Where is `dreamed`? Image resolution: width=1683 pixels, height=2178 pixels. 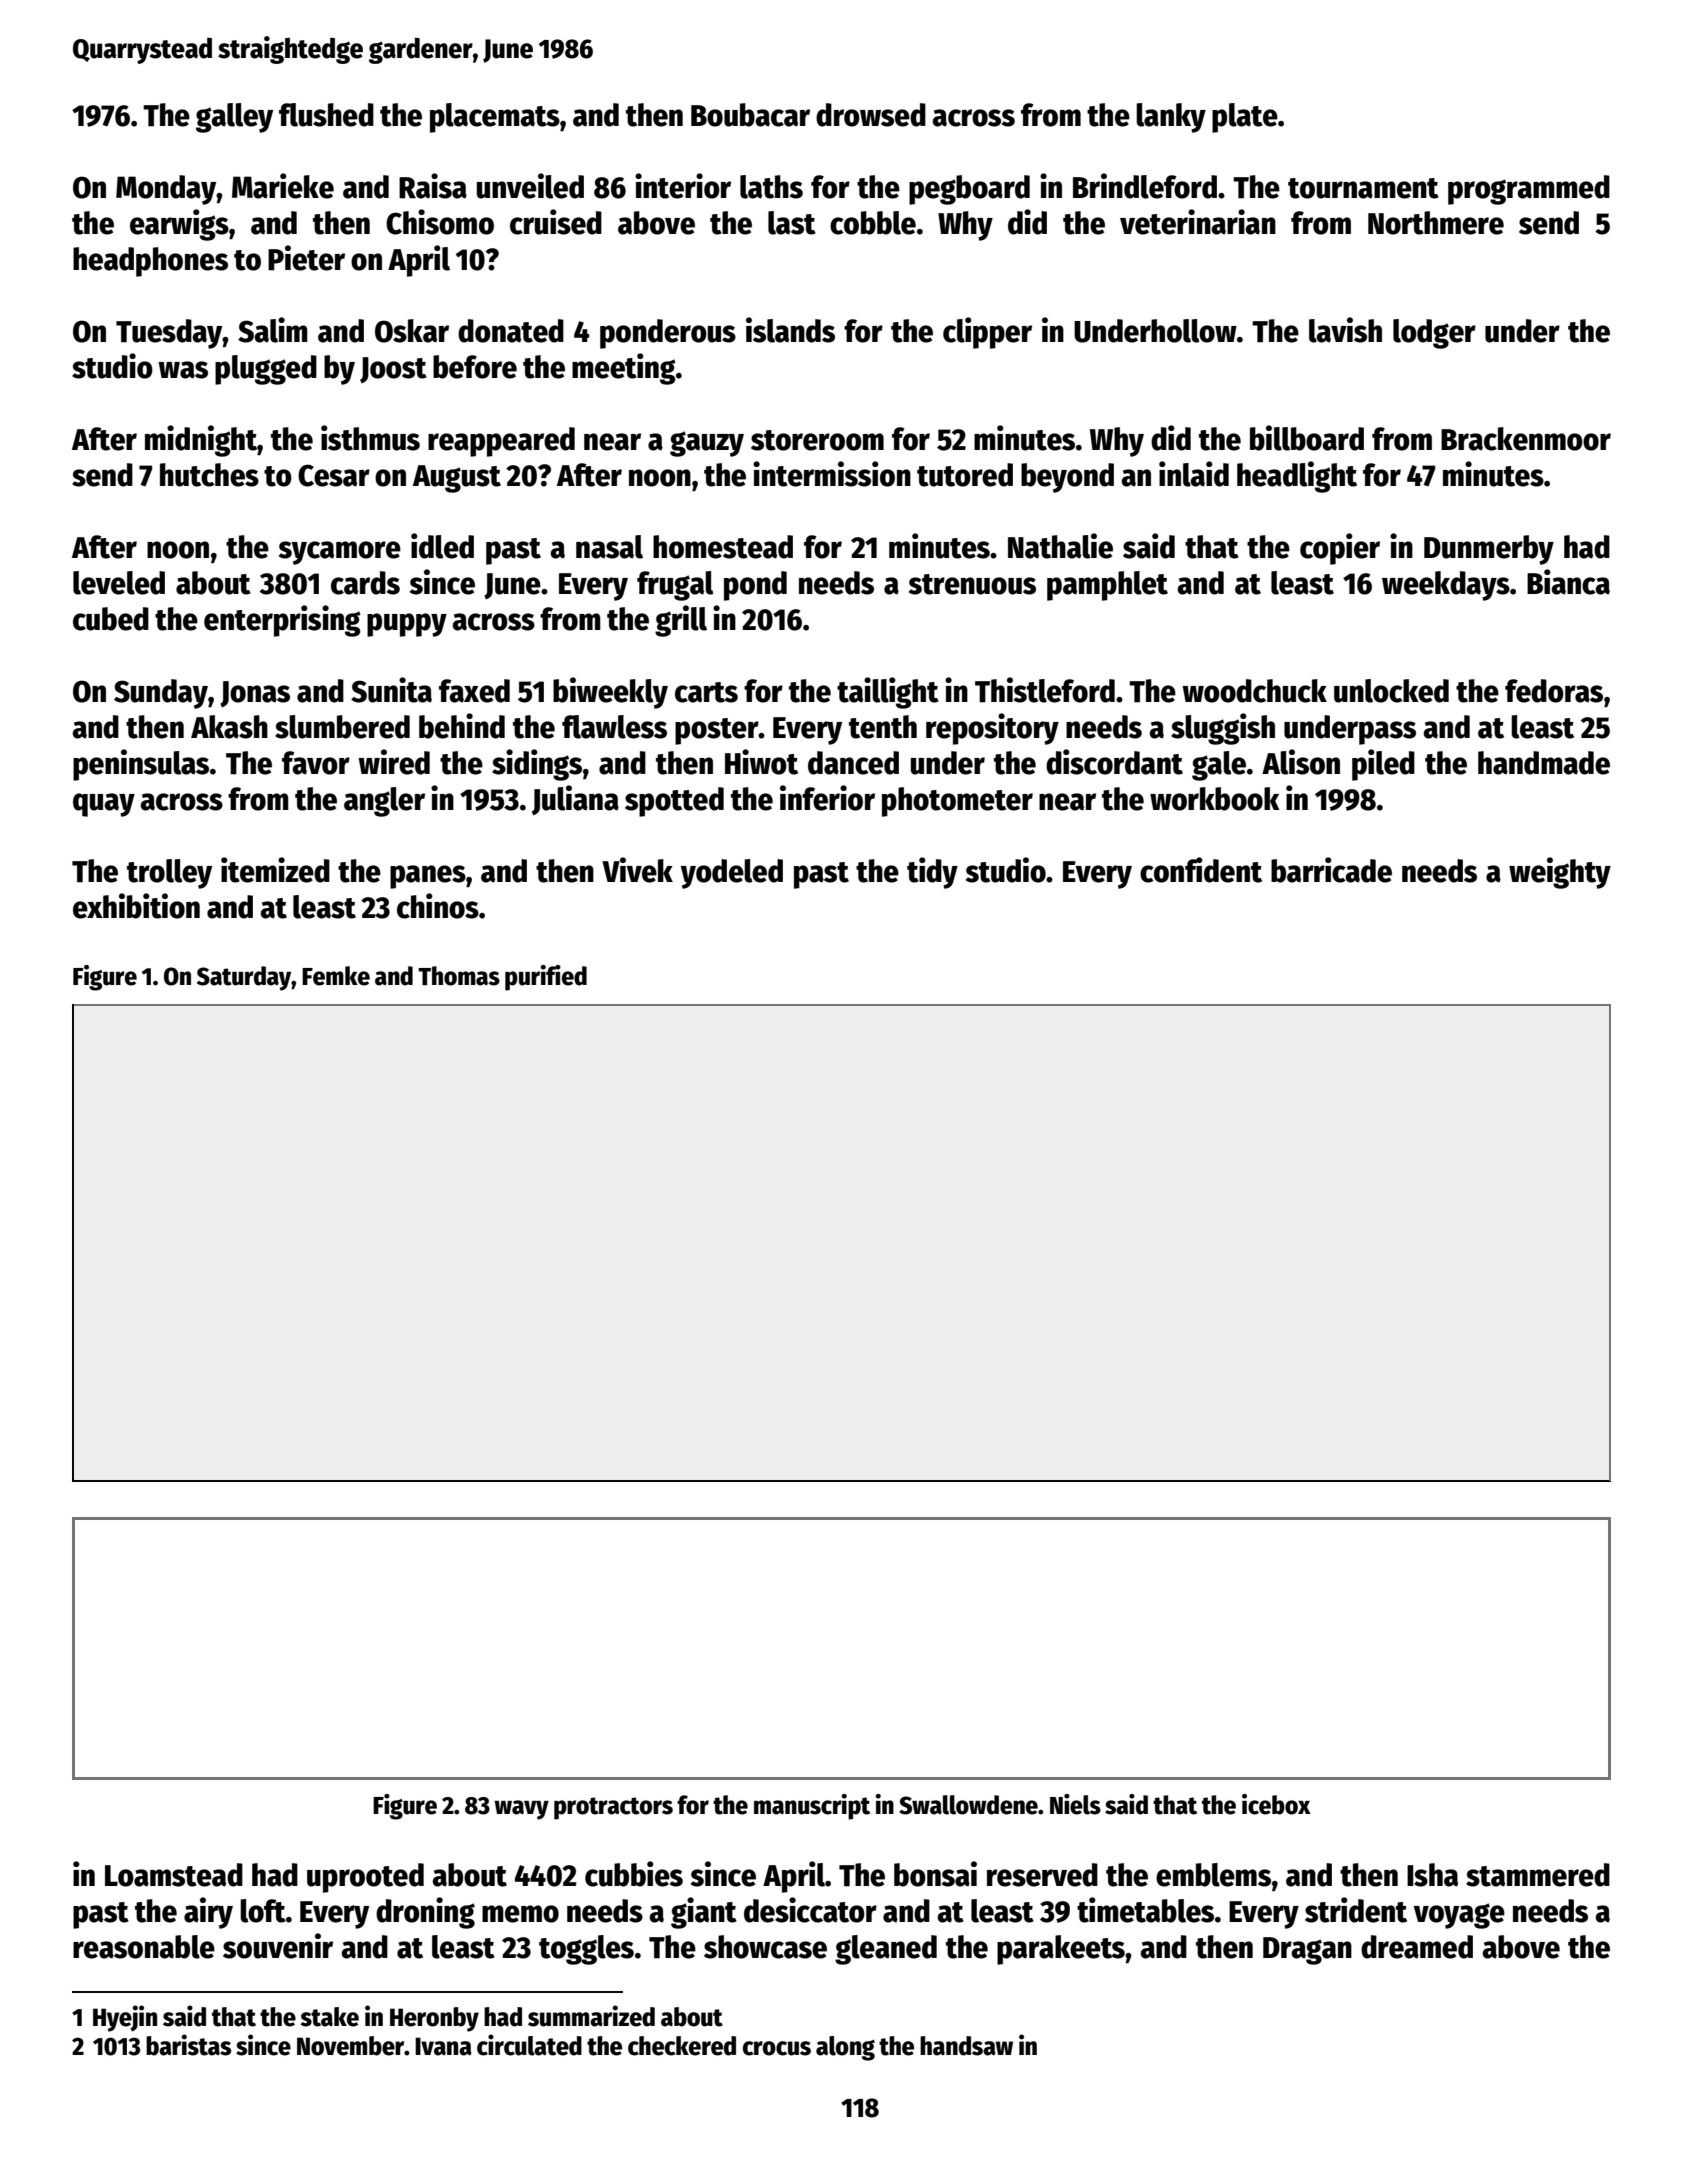
dreamed is located at coordinates (1417, 1947).
